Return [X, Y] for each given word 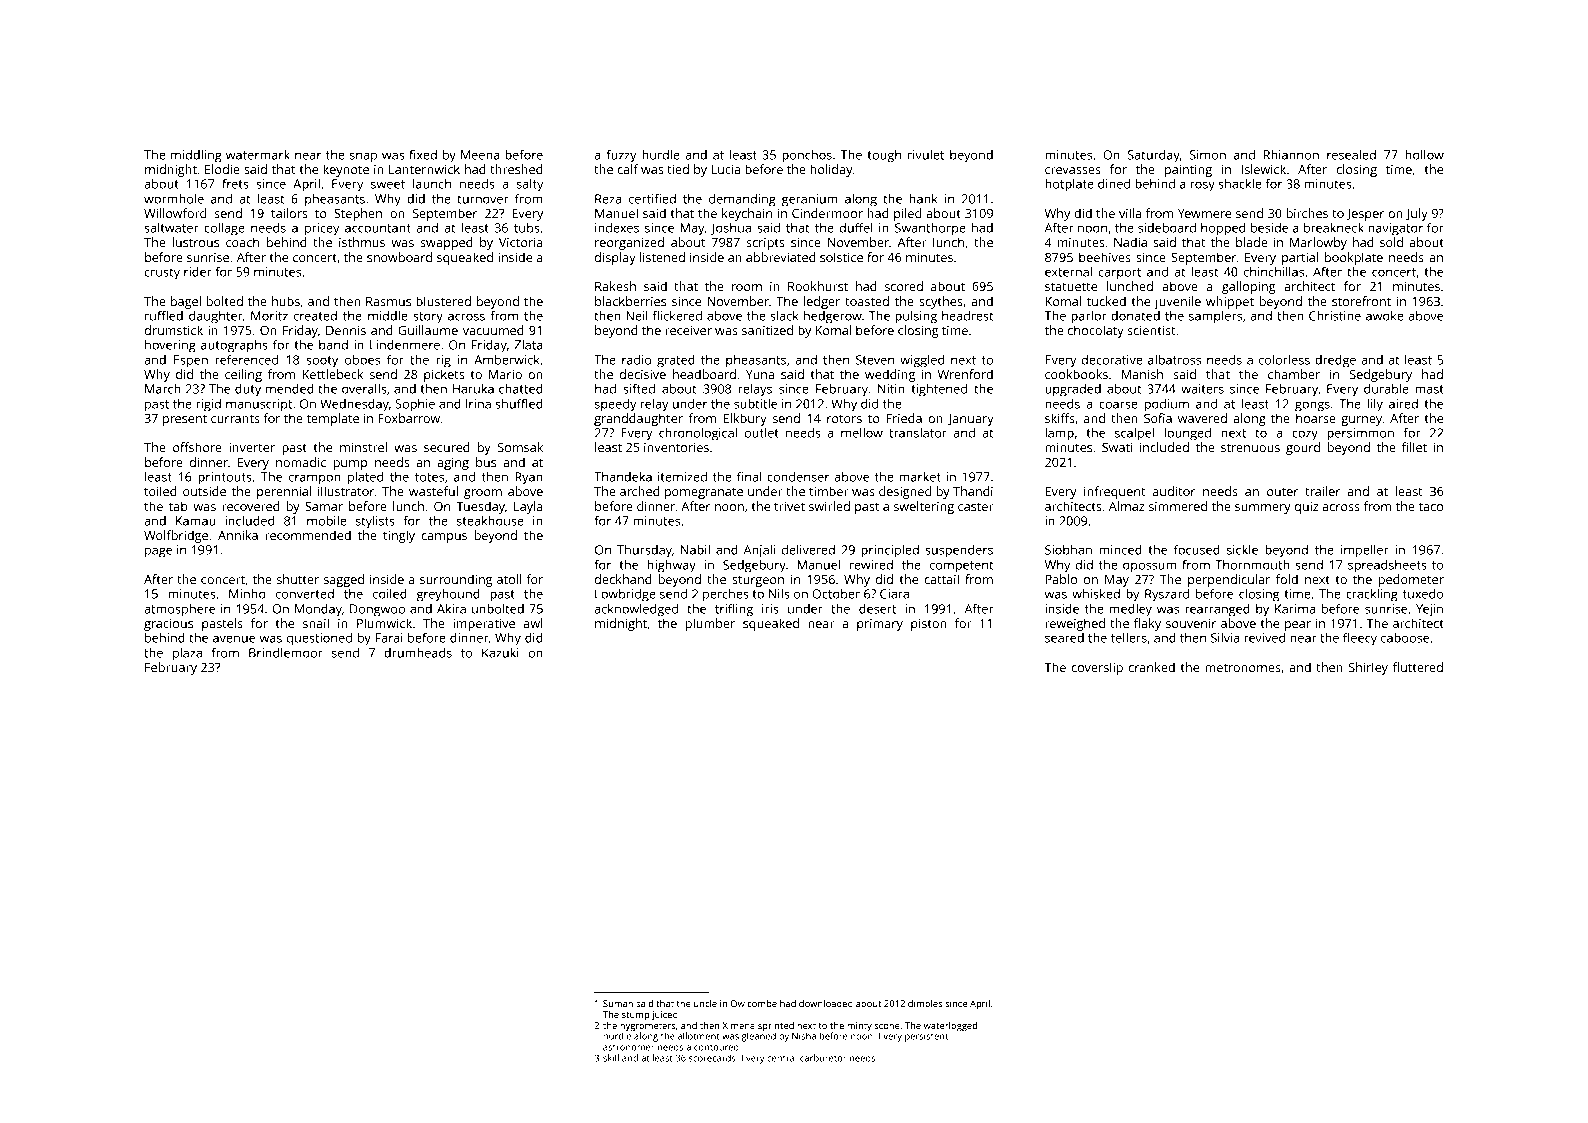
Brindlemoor [286, 653]
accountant [378, 228]
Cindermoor [827, 213]
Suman [618, 1003]
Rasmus [388, 301]
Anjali [759, 551]
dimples [925, 1004]
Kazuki [500, 653]
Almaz [1127, 506]
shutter [298, 579]
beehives [1105, 257]
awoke [1385, 316]
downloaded [826, 1003]
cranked [1152, 667]
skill [611, 1058]
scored [904, 286]
